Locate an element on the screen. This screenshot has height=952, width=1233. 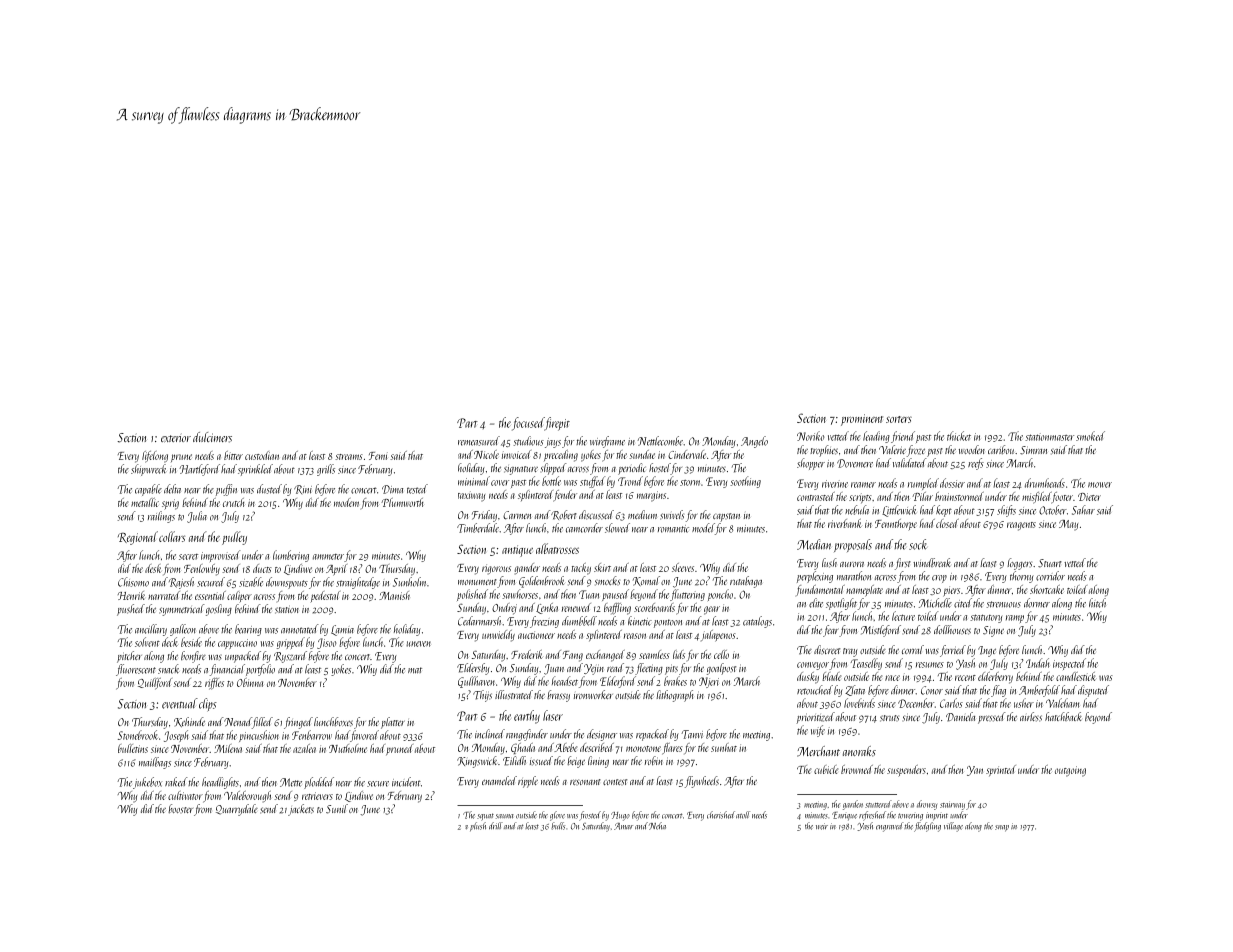
prominent is located at coordinates (862, 420).
